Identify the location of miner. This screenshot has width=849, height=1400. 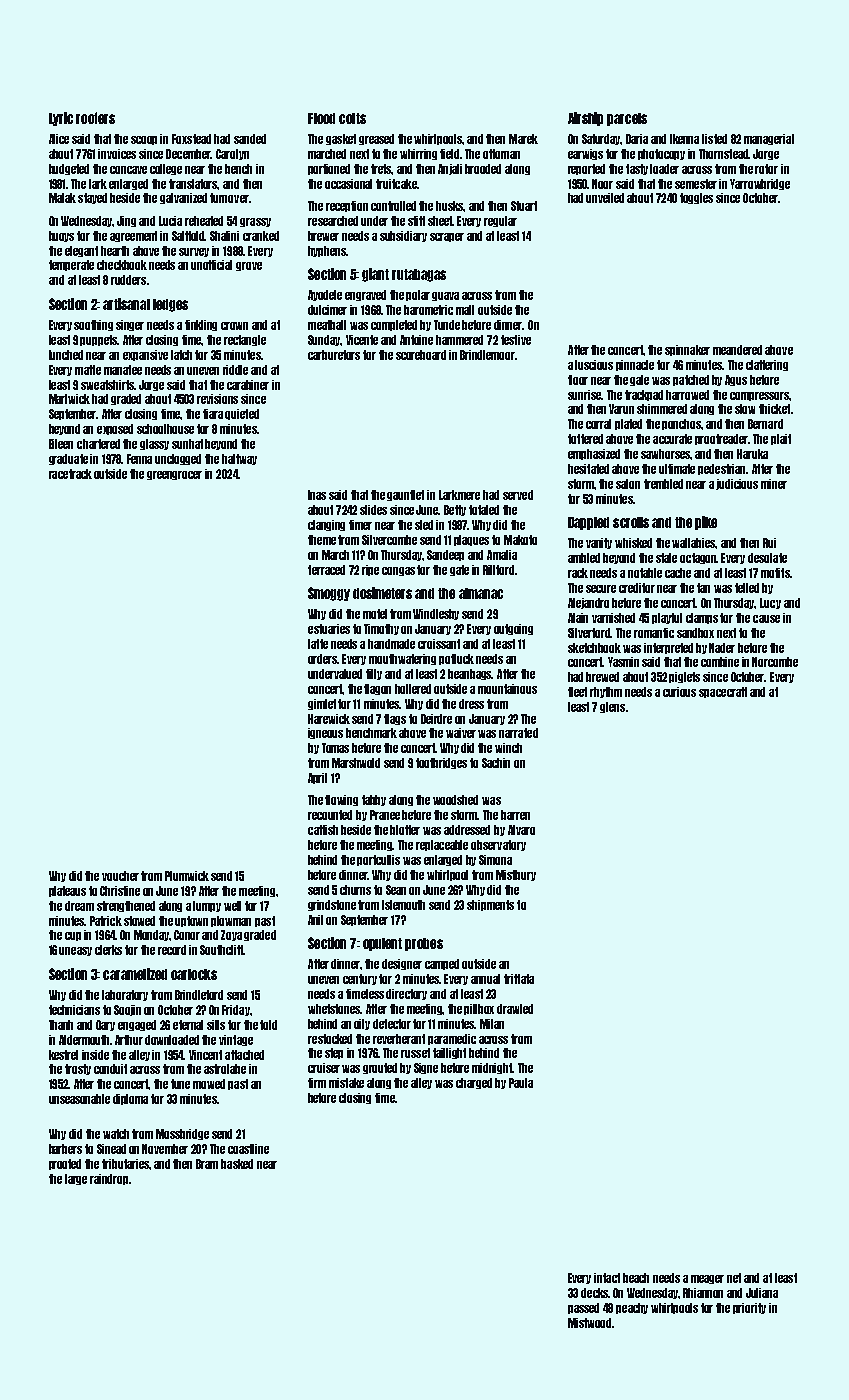
(774, 484).
